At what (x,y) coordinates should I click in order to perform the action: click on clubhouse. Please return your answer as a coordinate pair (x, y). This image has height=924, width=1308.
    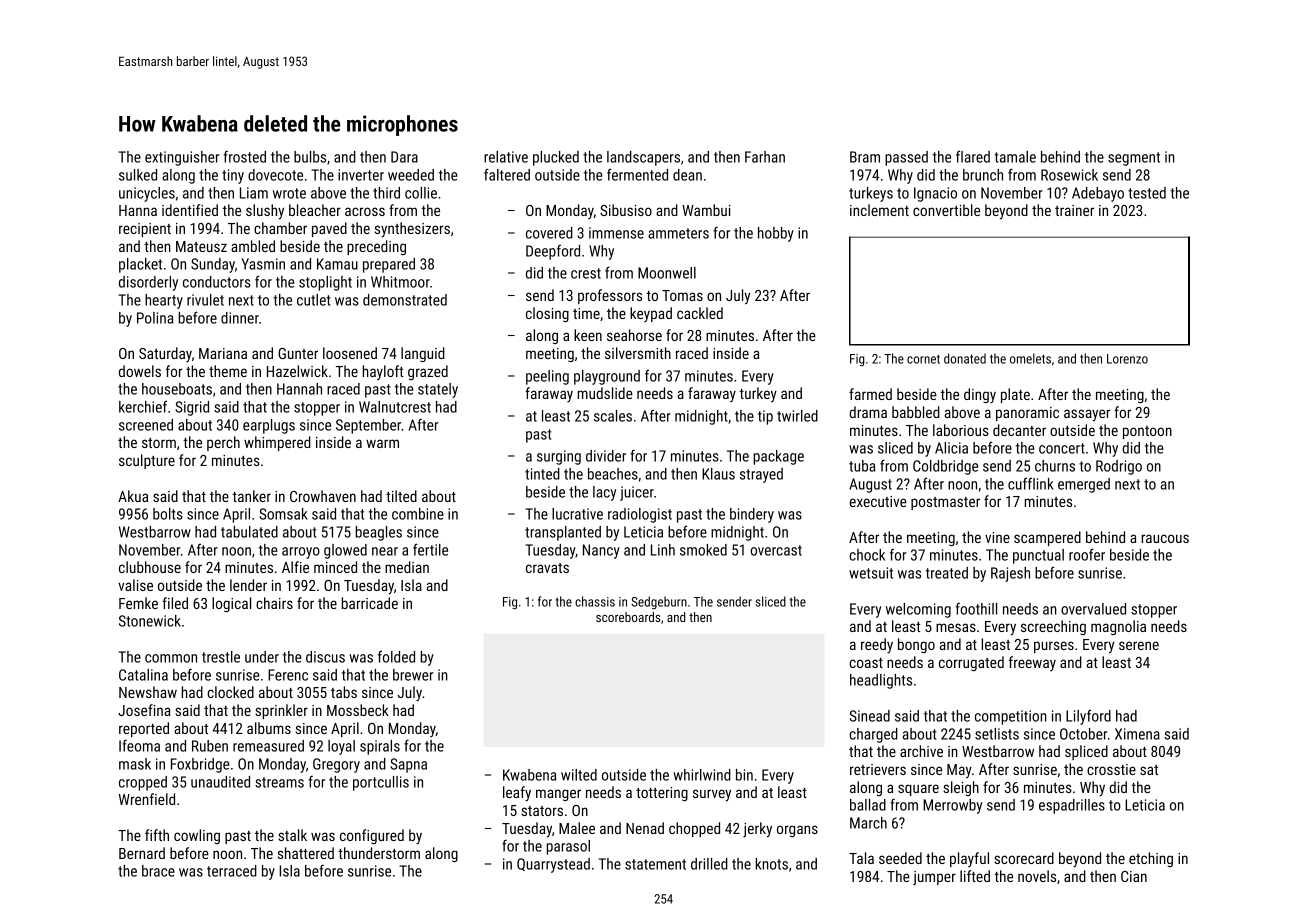
    Looking at the image, I should click on (150, 567).
